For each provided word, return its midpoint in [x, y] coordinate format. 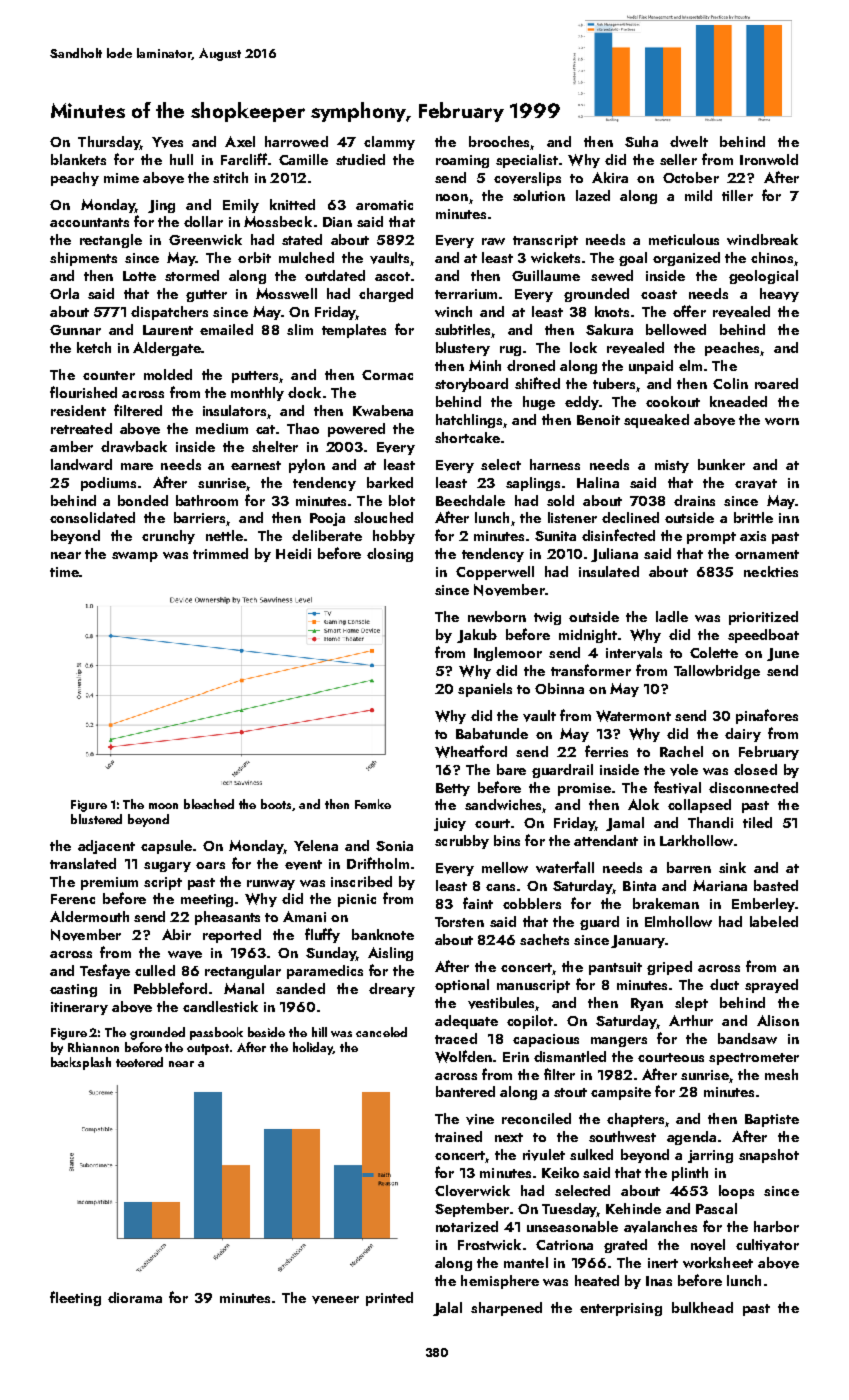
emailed [226, 329]
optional [462, 986]
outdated [335, 275]
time [64, 572]
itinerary [79, 1008]
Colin [730, 383]
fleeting [75, 1298]
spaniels [485, 690]
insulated [609, 571]
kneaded [738, 401]
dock [304, 392]
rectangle [111, 241]
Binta [639, 886]
